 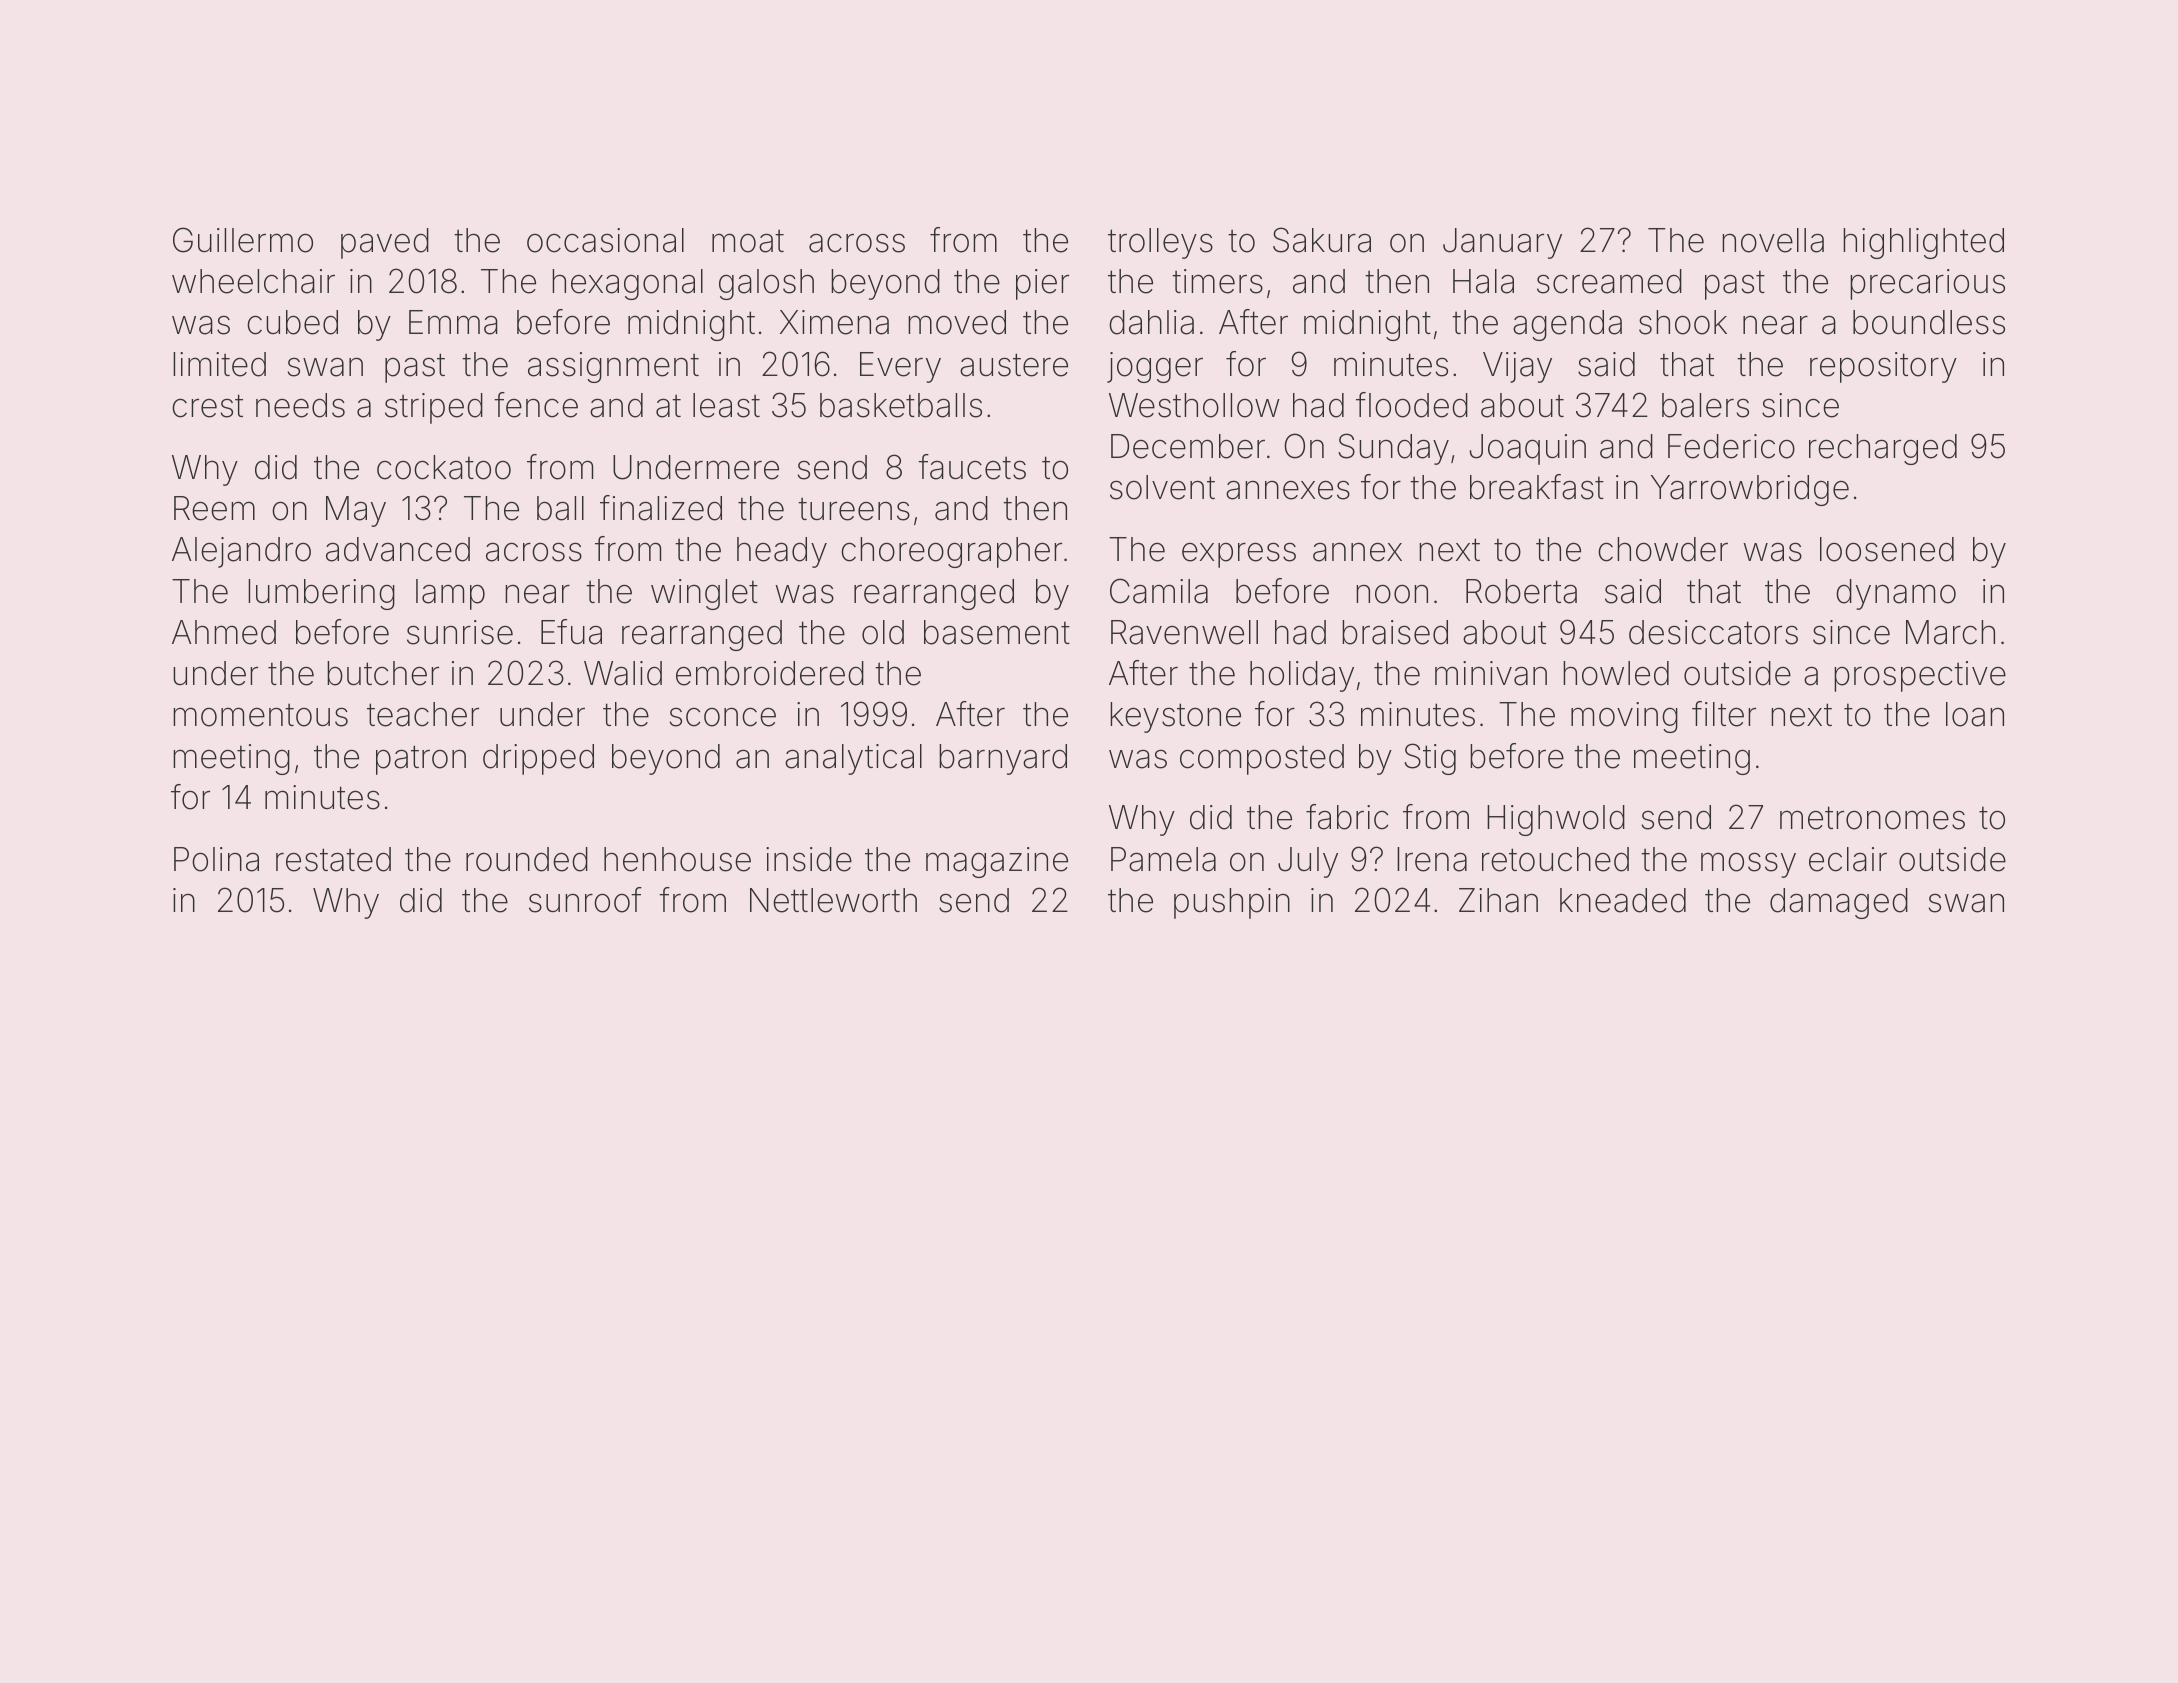 What do you see at coordinates (434, 408) in the page?
I see `striped` at bounding box center [434, 408].
